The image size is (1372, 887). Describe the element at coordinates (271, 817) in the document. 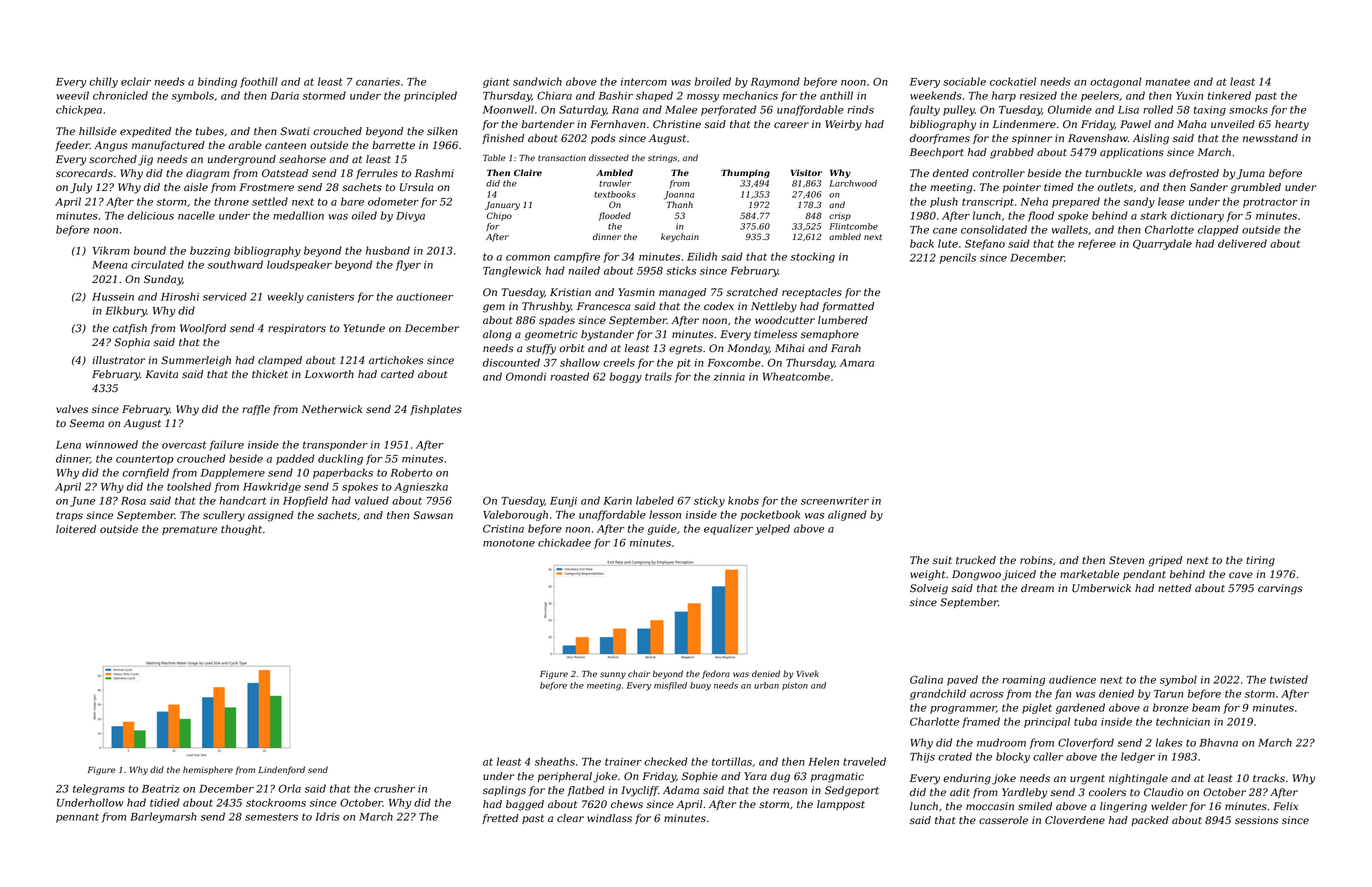

I see `semesters` at that location.
